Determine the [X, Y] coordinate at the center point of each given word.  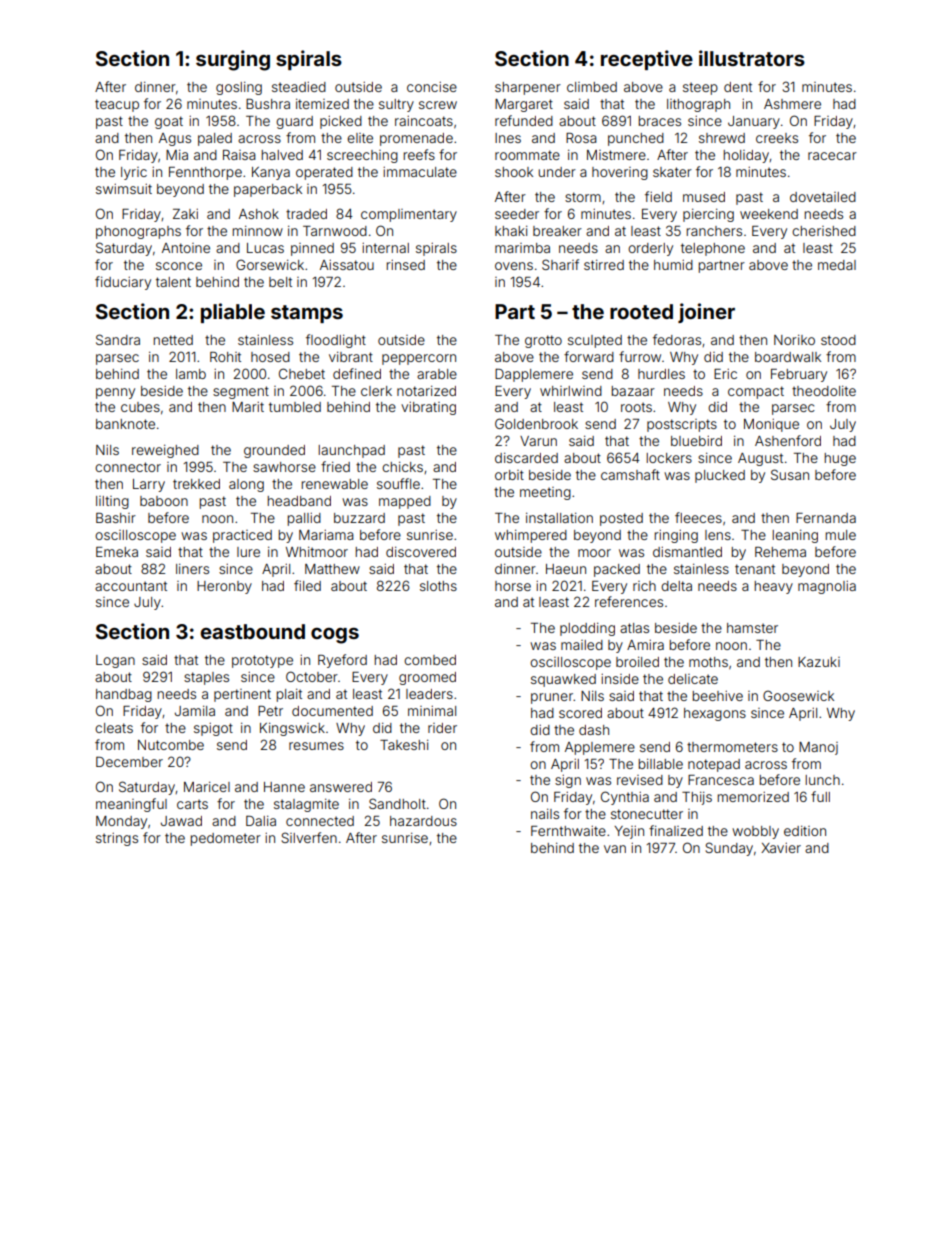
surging [233, 60]
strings [117, 839]
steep [700, 88]
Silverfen [309, 837]
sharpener [528, 88]
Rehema [780, 552]
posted [621, 519]
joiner [706, 313]
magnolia [827, 587]
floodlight [336, 341]
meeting [545, 493]
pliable [233, 313]
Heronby [224, 587]
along [246, 485]
